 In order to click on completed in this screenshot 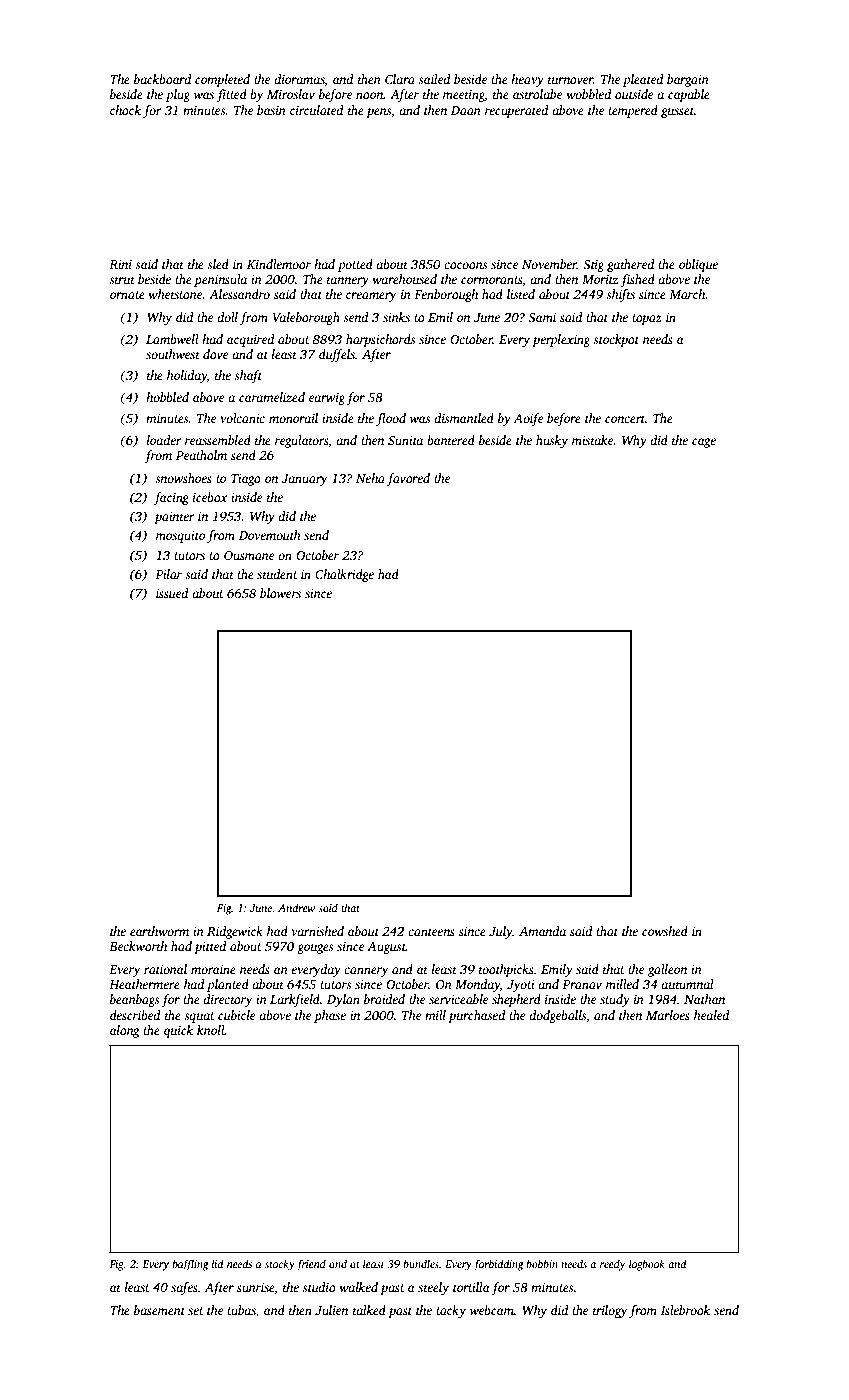, I will do `click(222, 80)`.
